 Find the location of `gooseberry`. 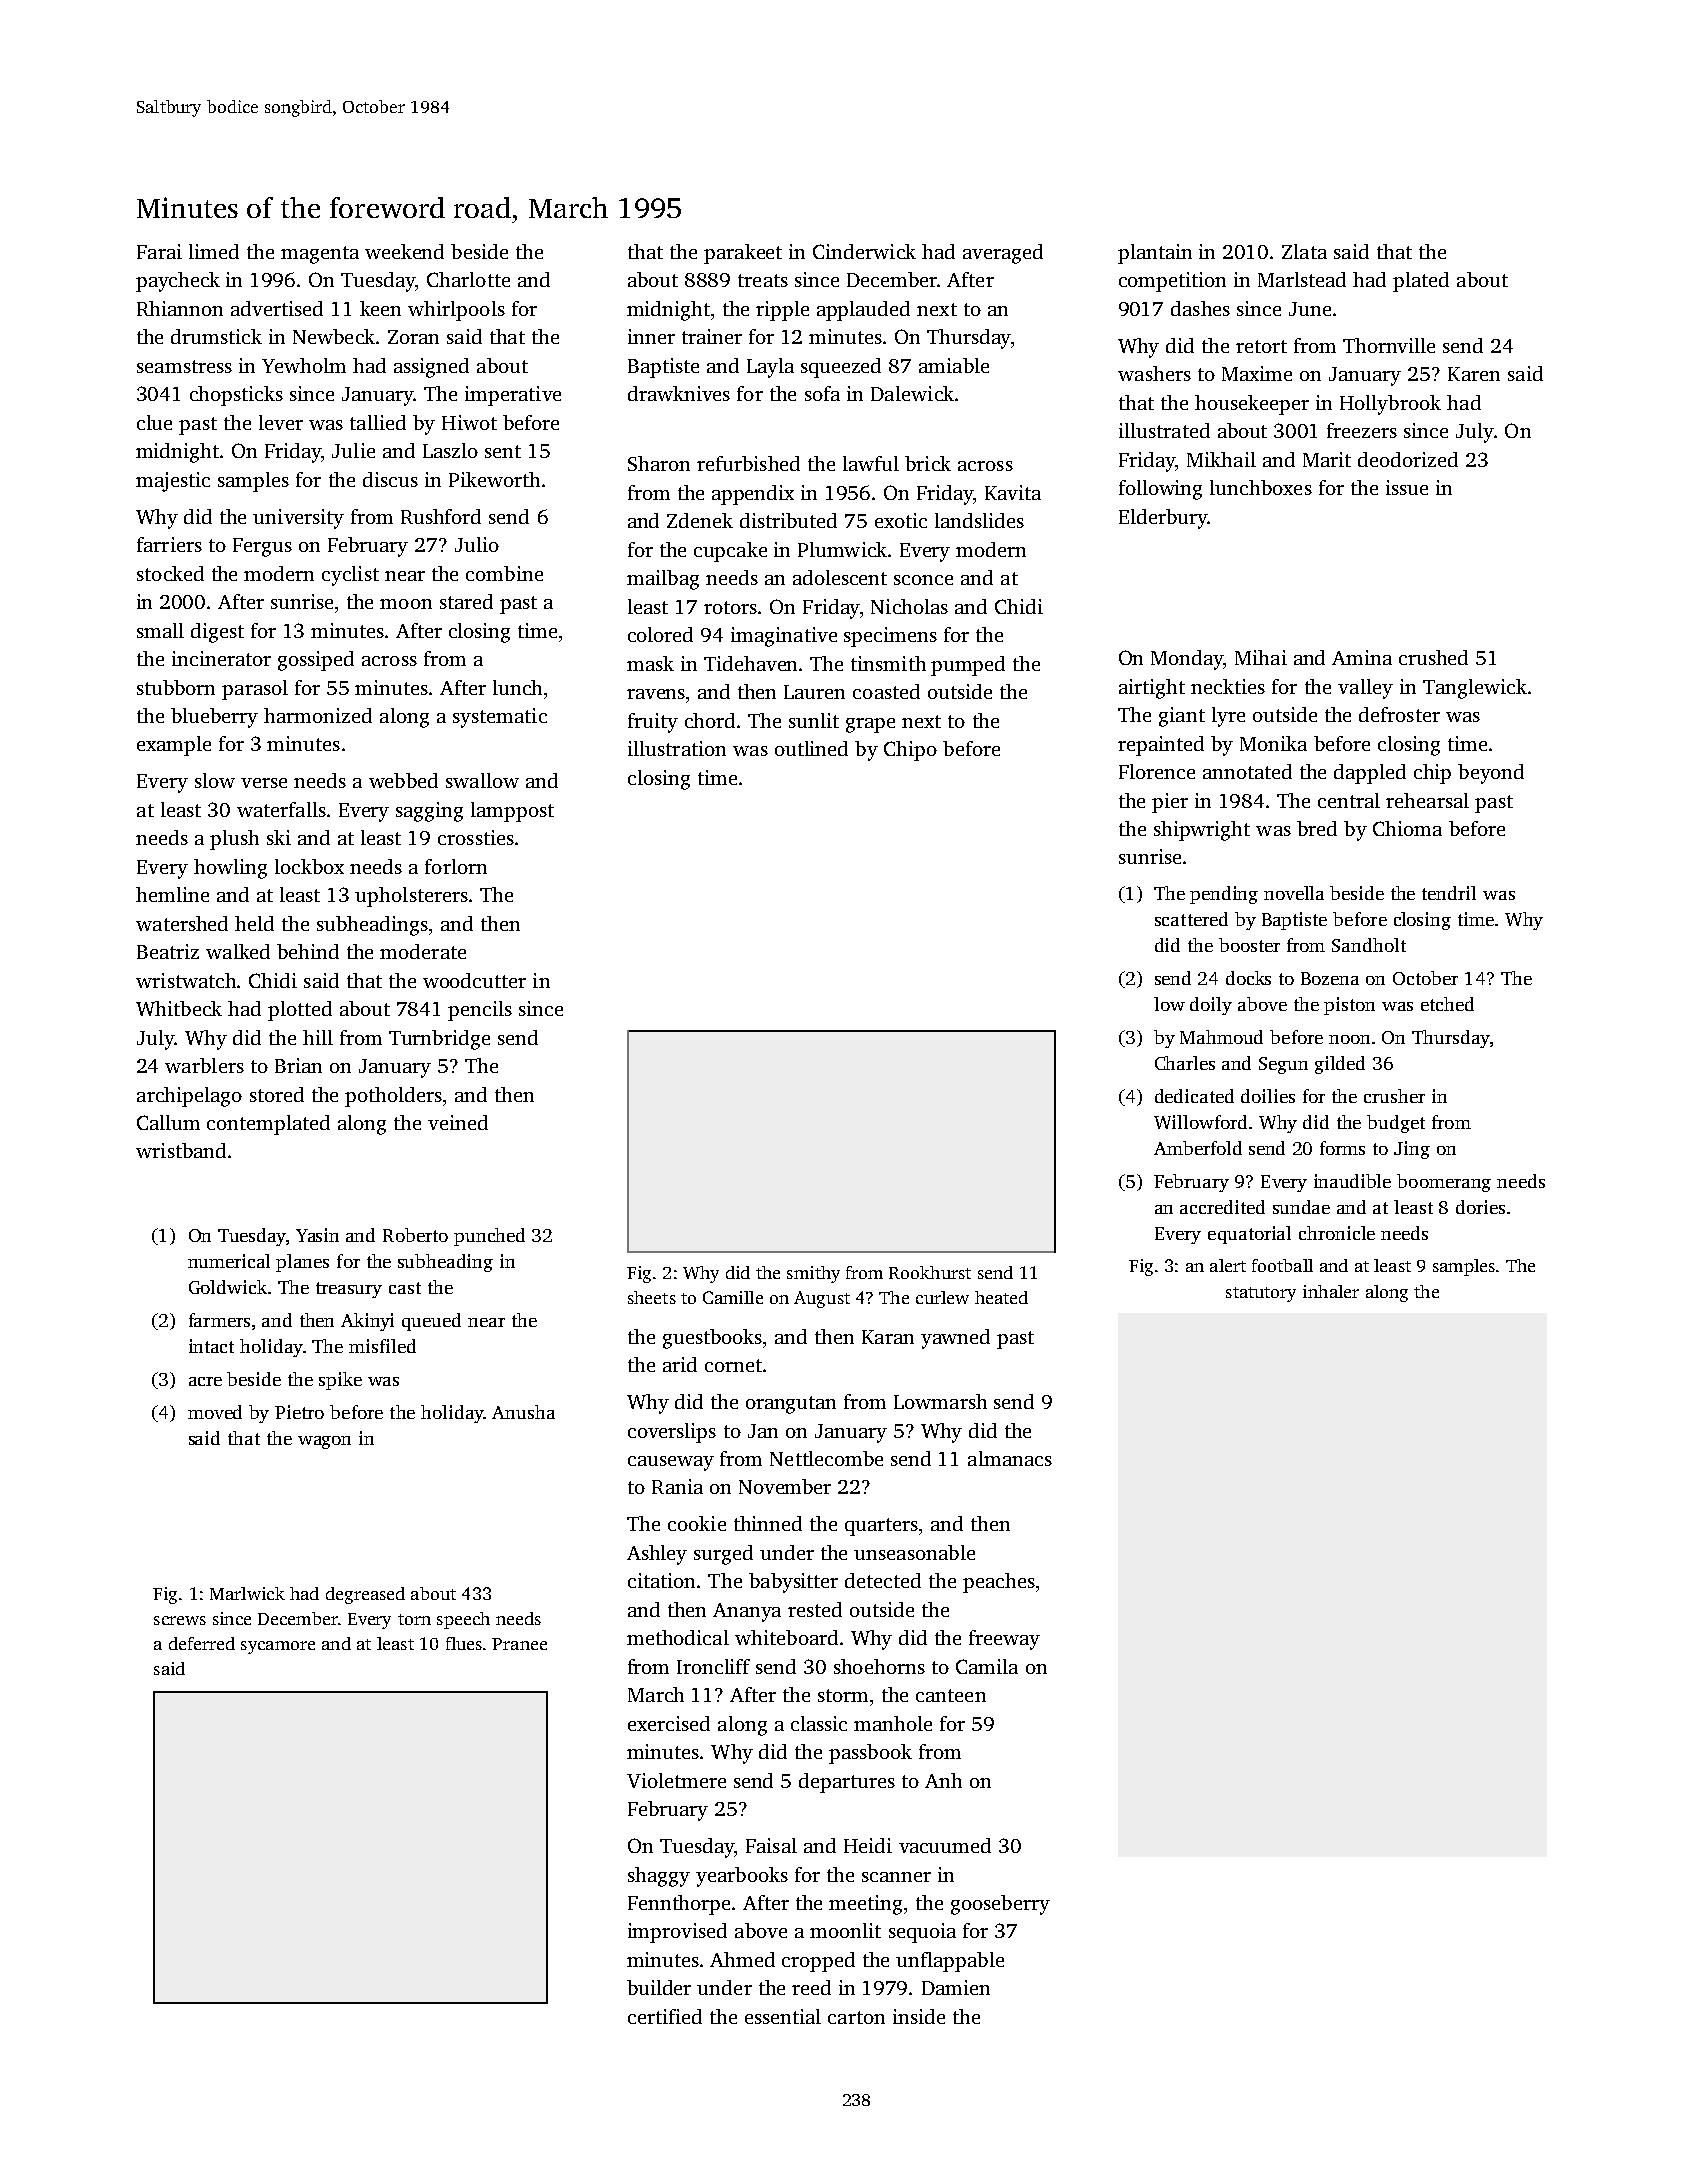

gooseberry is located at coordinates (1000, 1905).
